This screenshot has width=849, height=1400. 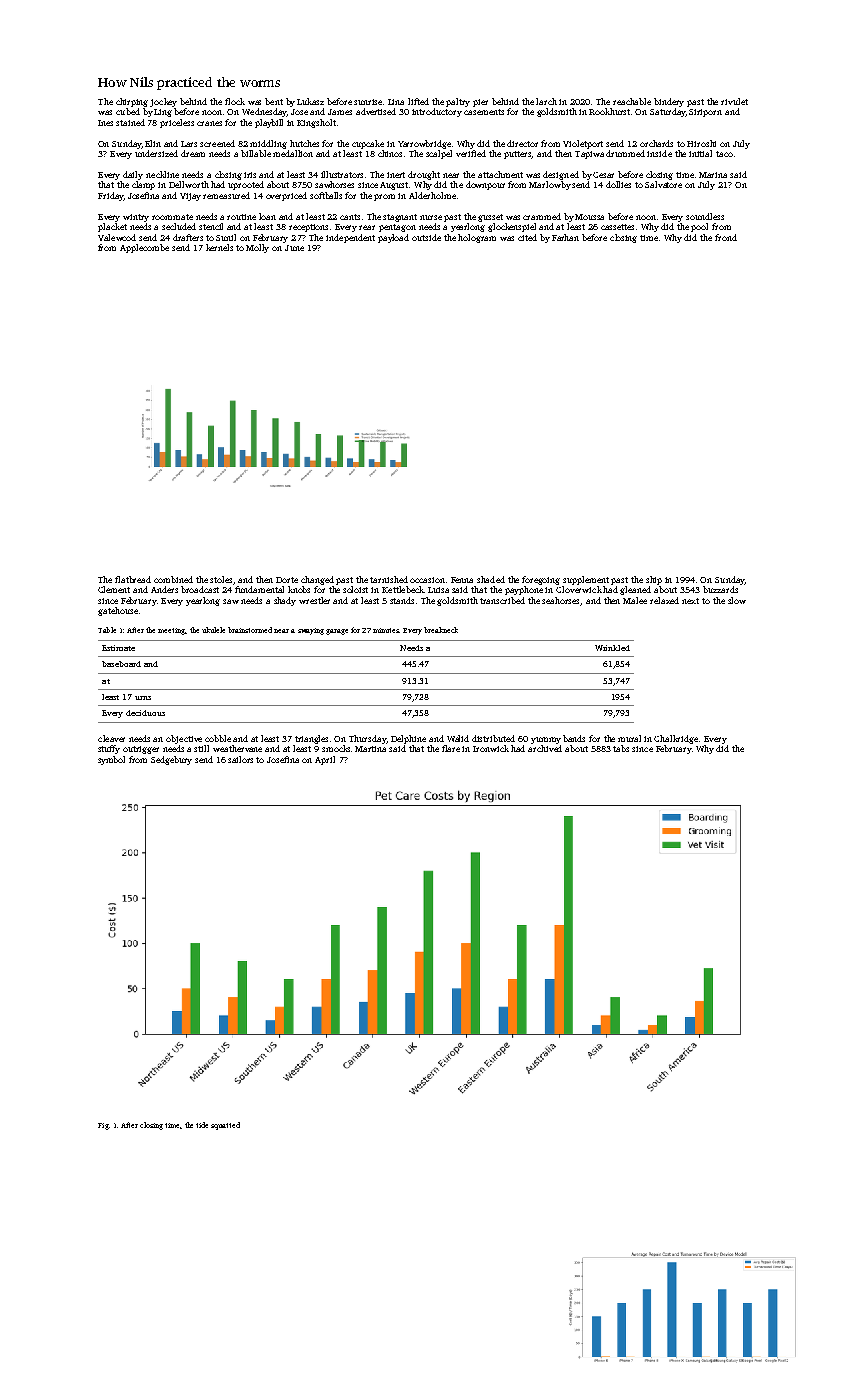 What do you see at coordinates (669, 102) in the screenshot?
I see `bindery` at bounding box center [669, 102].
